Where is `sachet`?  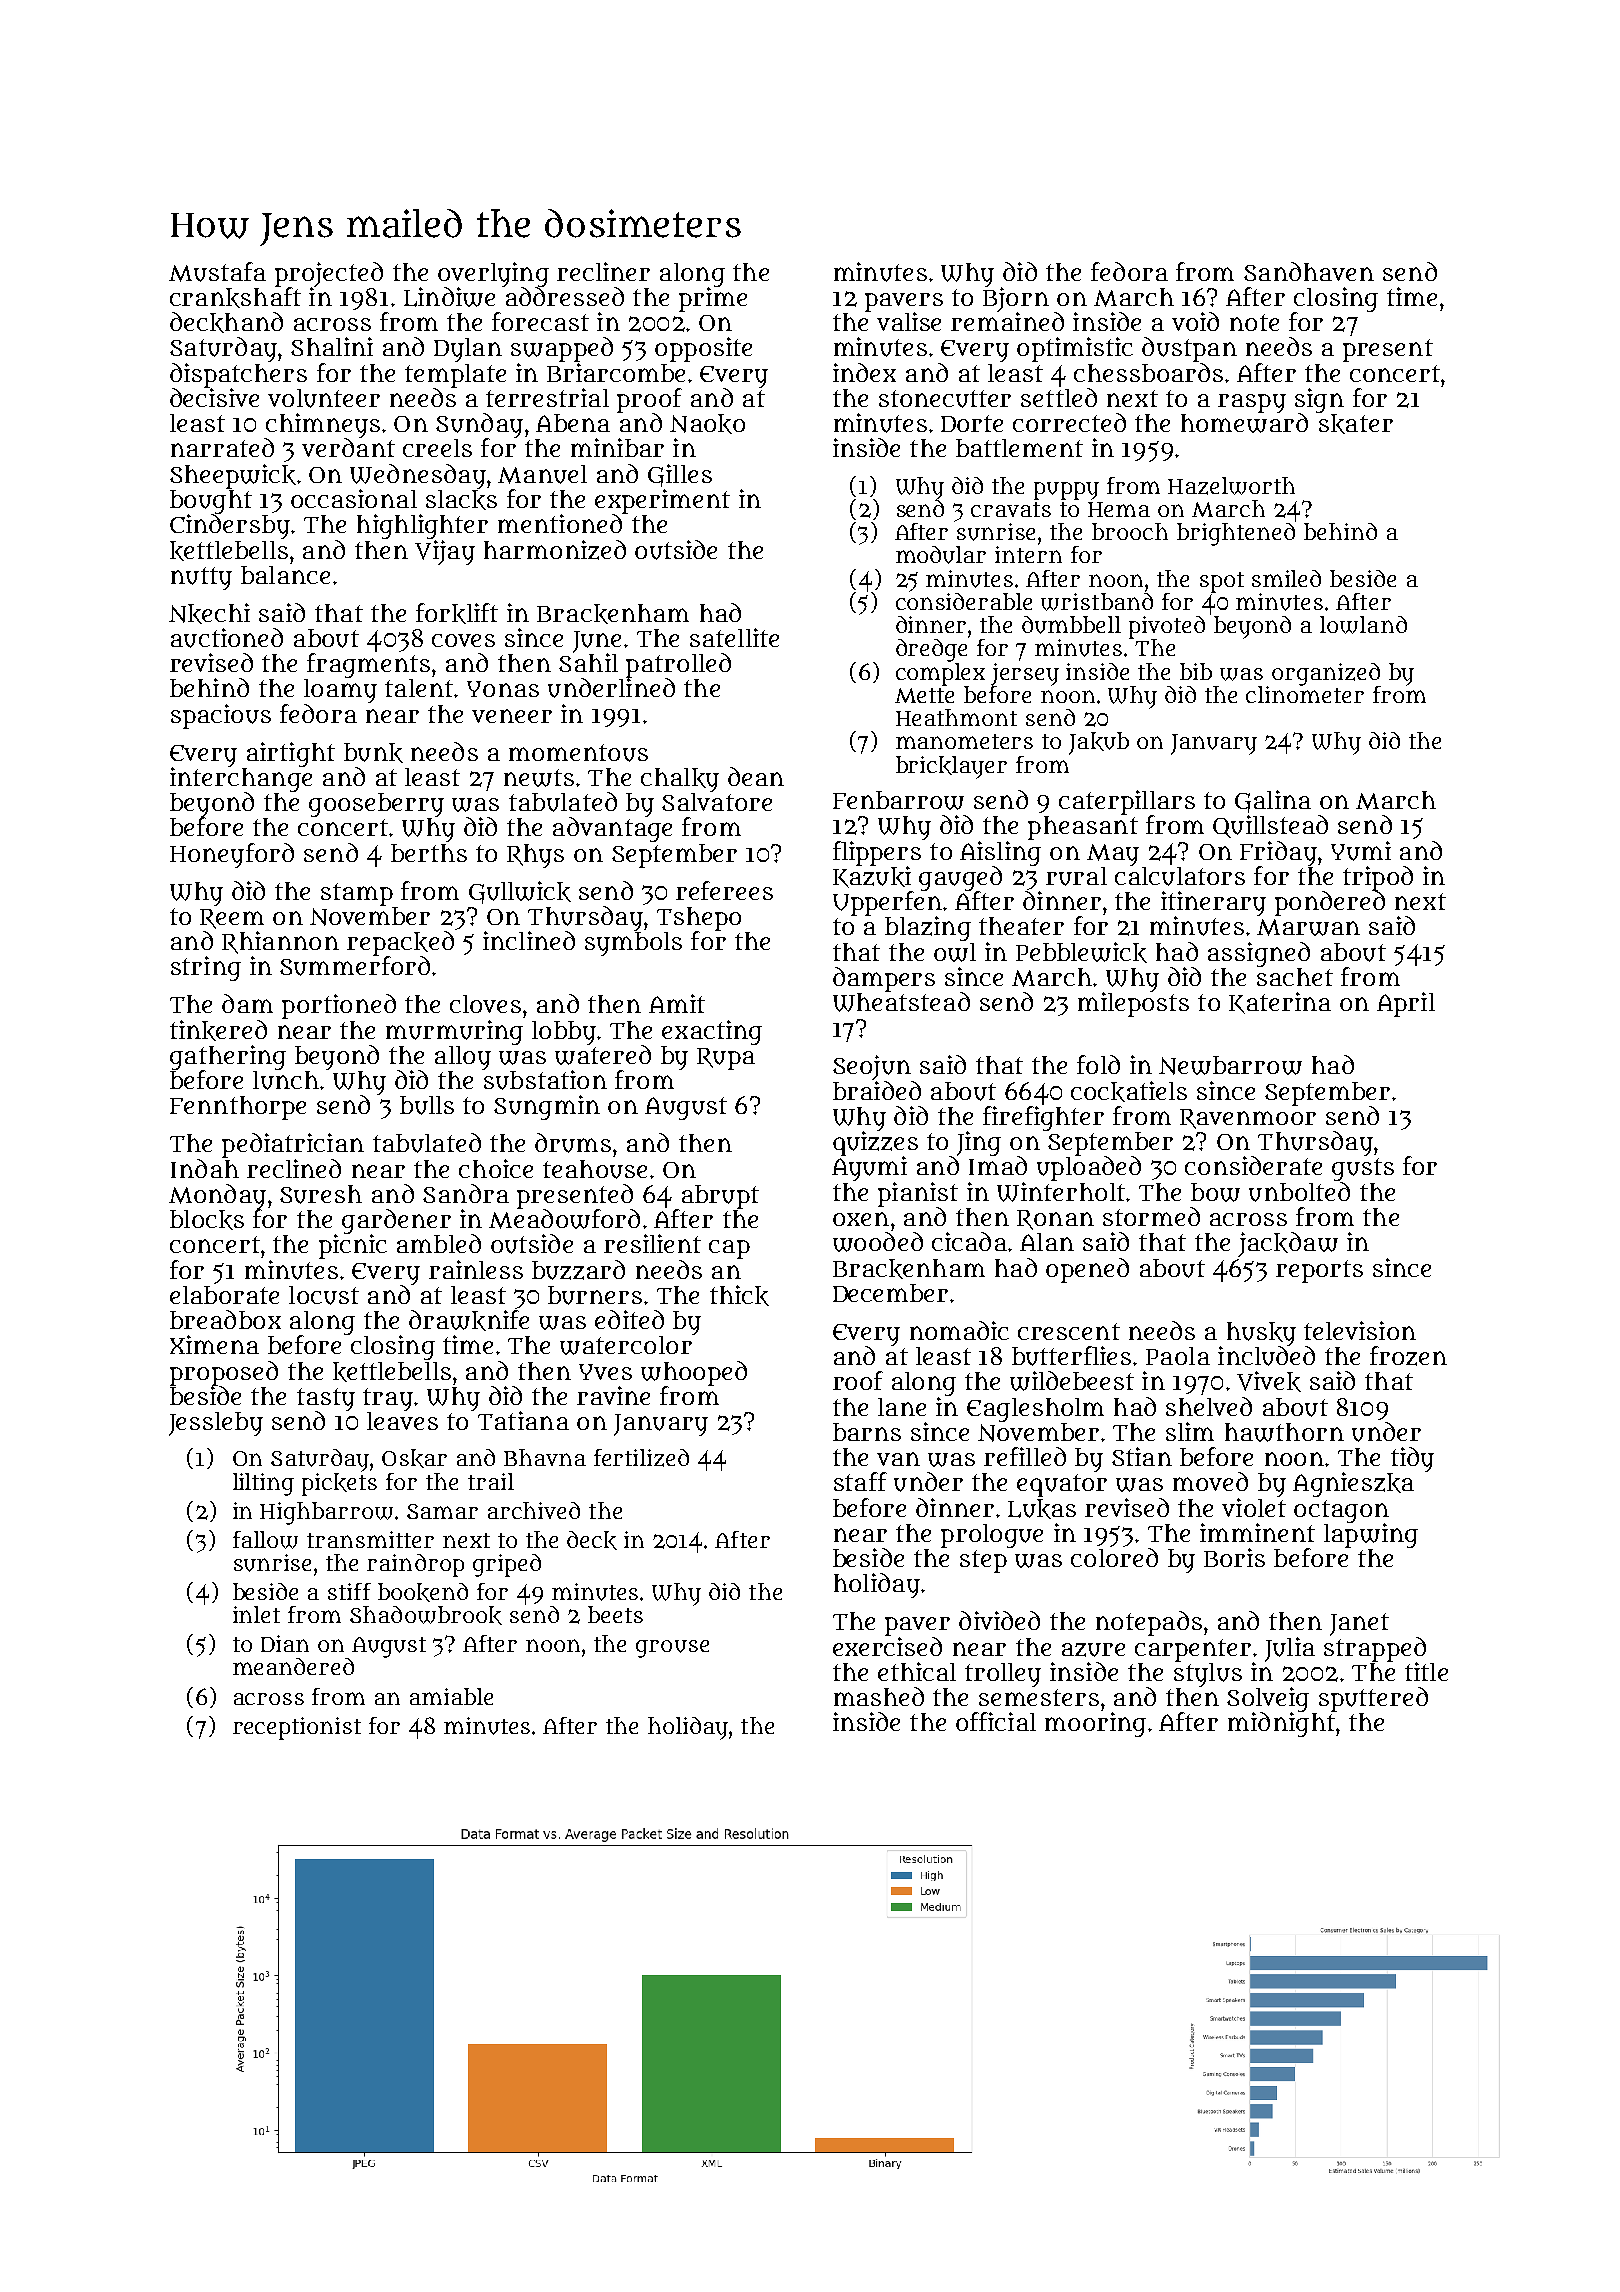
sachet is located at coordinates (1295, 977).
